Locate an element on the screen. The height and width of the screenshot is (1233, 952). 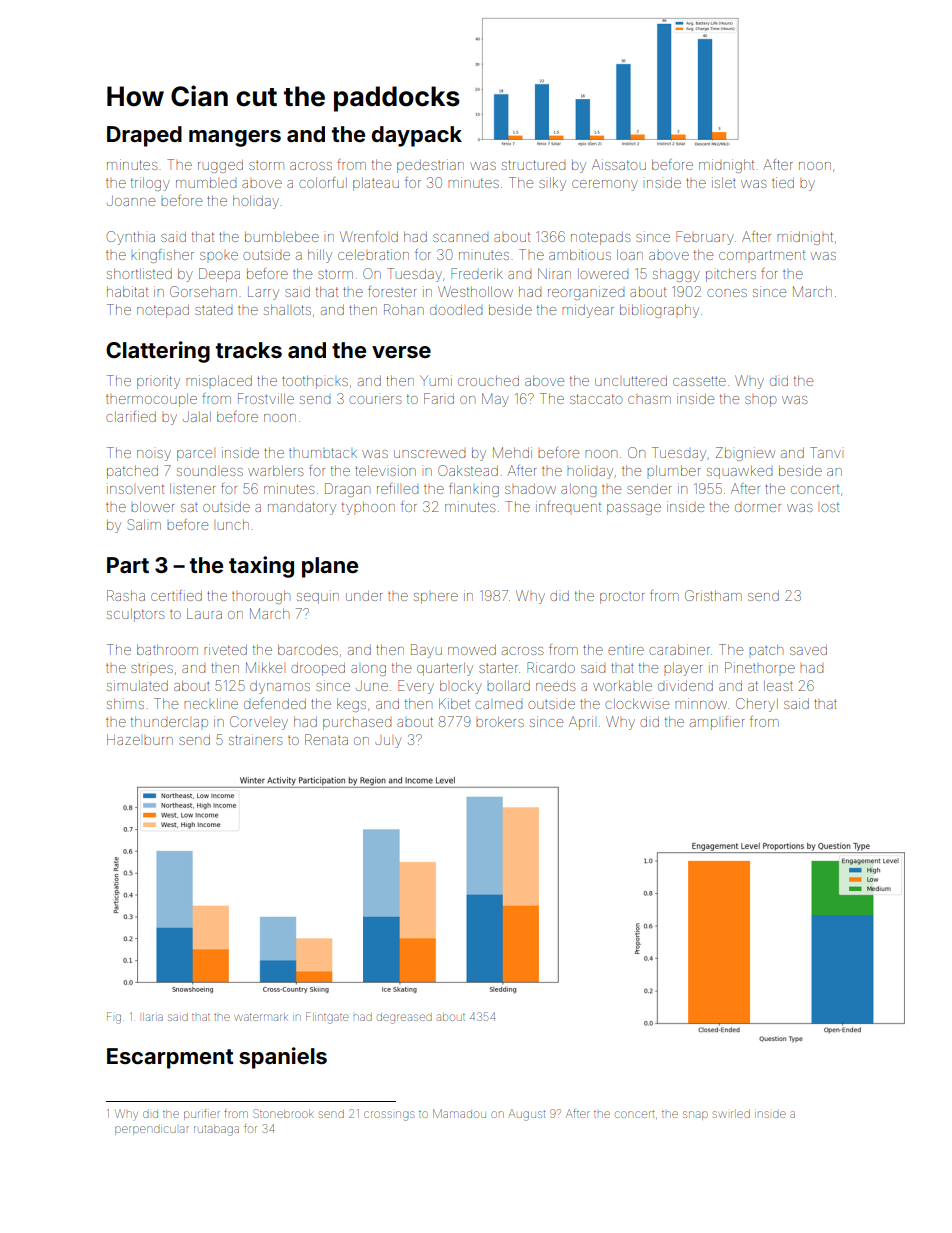
verse is located at coordinates (401, 352).
